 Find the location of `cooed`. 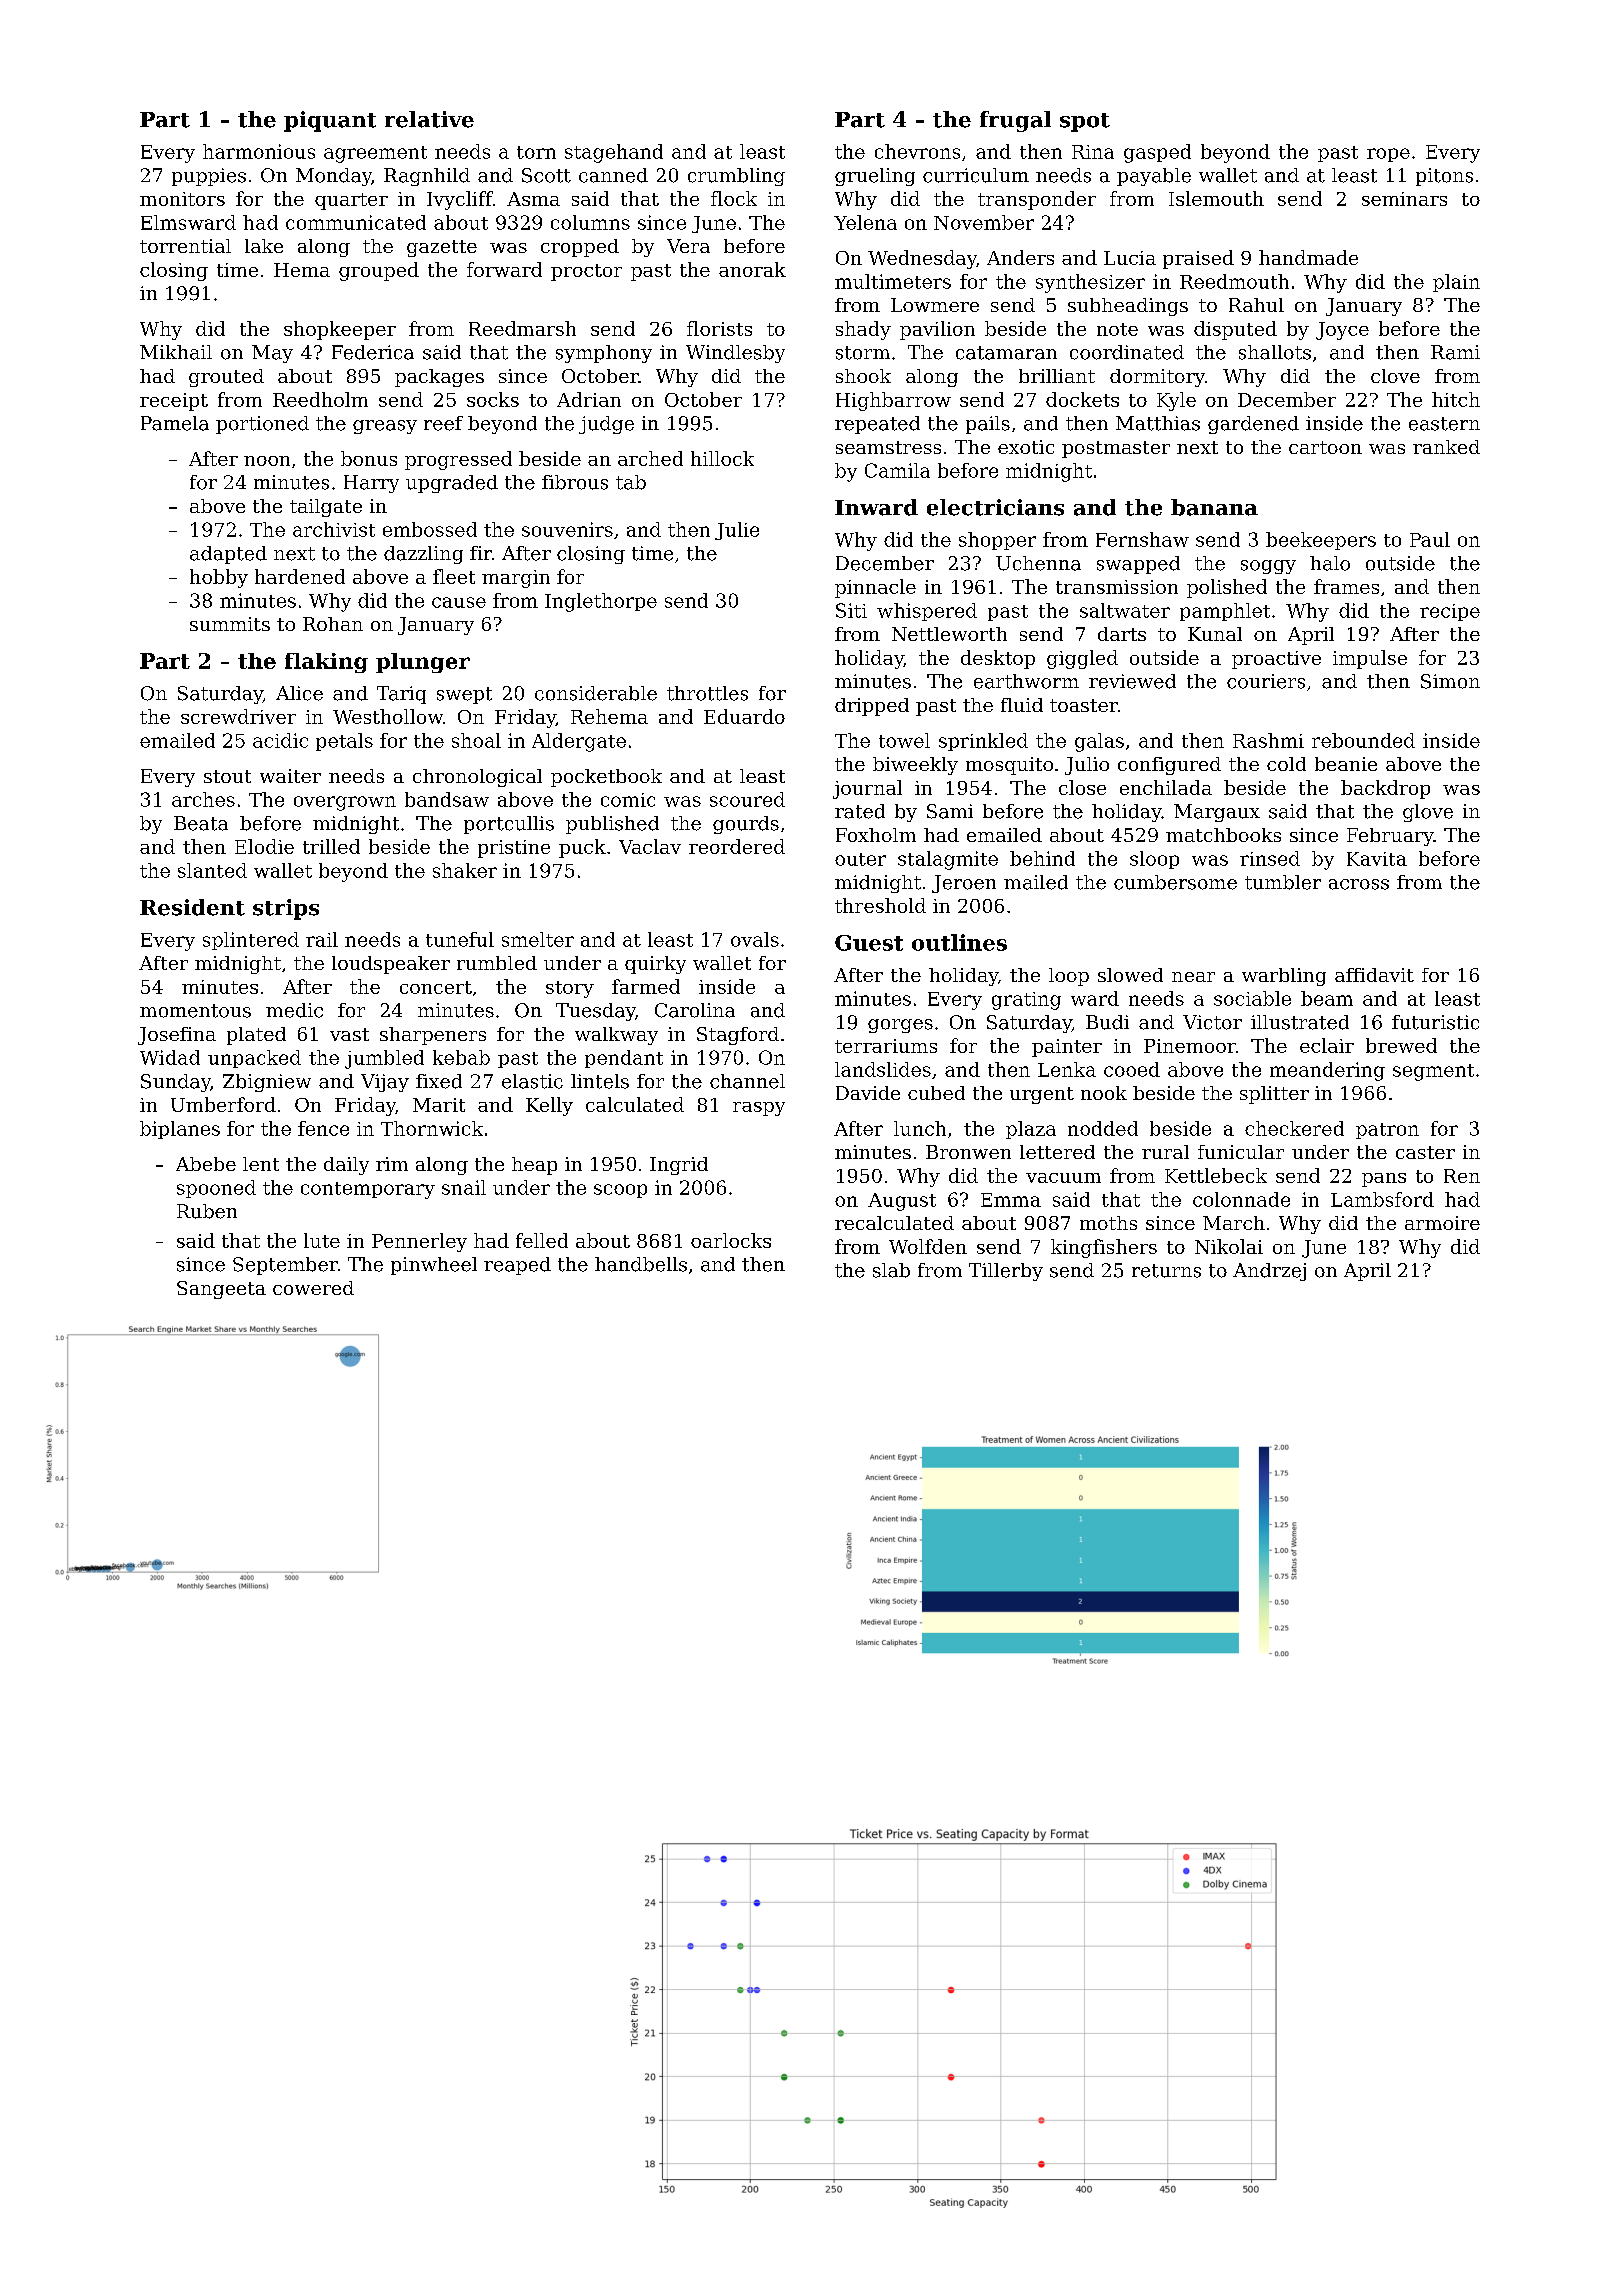

cooed is located at coordinates (1132, 1069).
